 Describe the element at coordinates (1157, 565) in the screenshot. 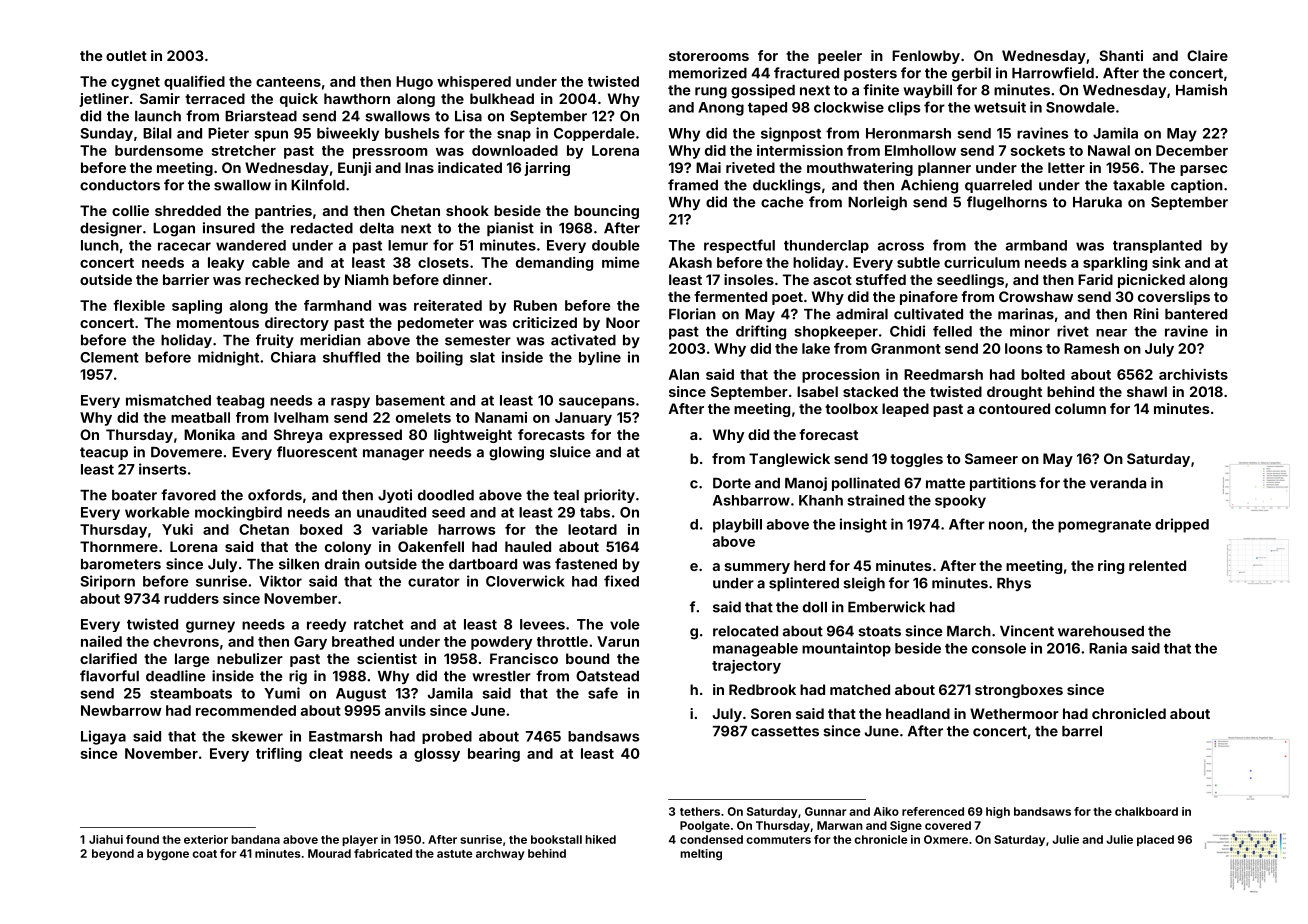

I see `relented` at that location.
